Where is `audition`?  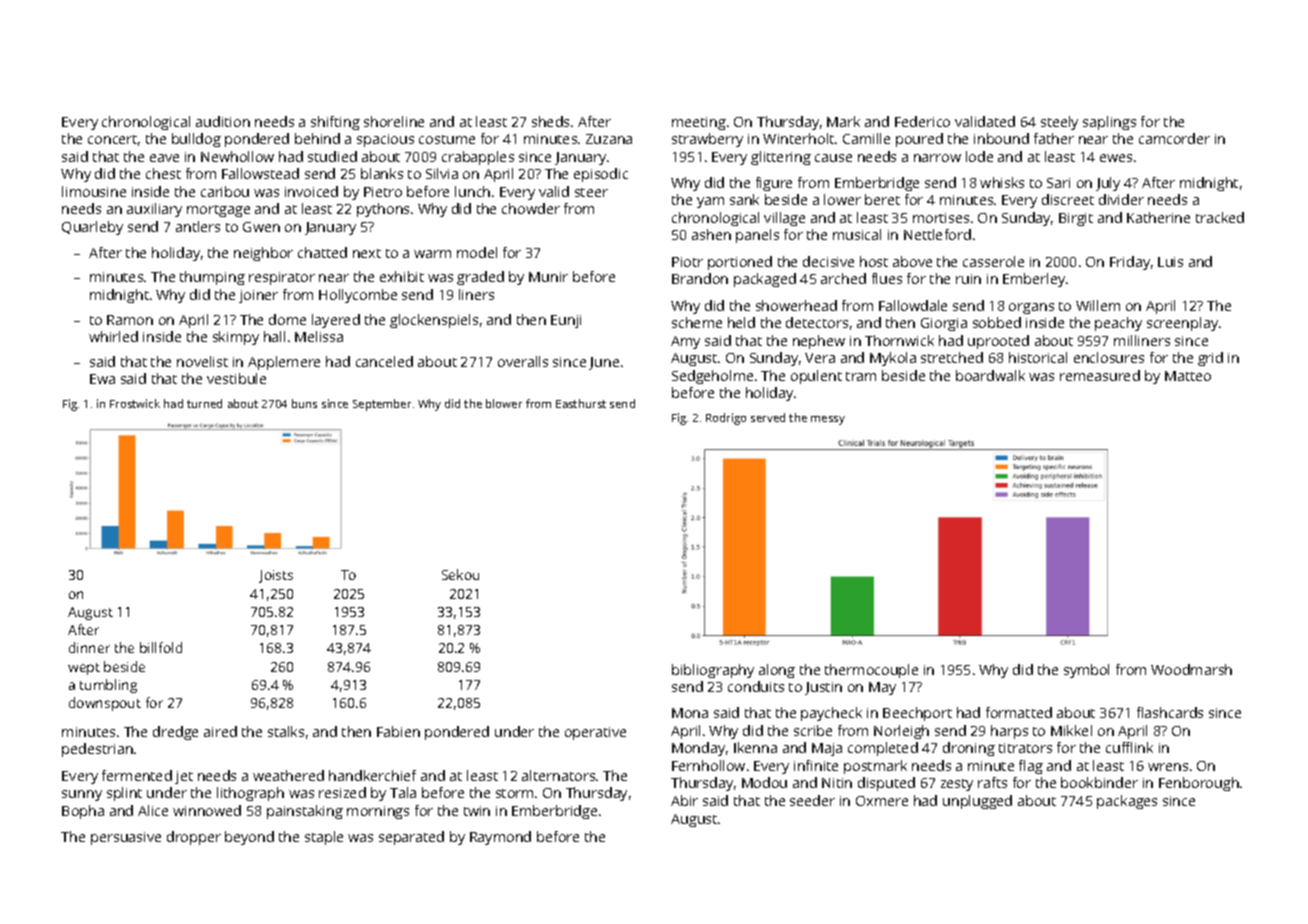
audition is located at coordinates (223, 121).
